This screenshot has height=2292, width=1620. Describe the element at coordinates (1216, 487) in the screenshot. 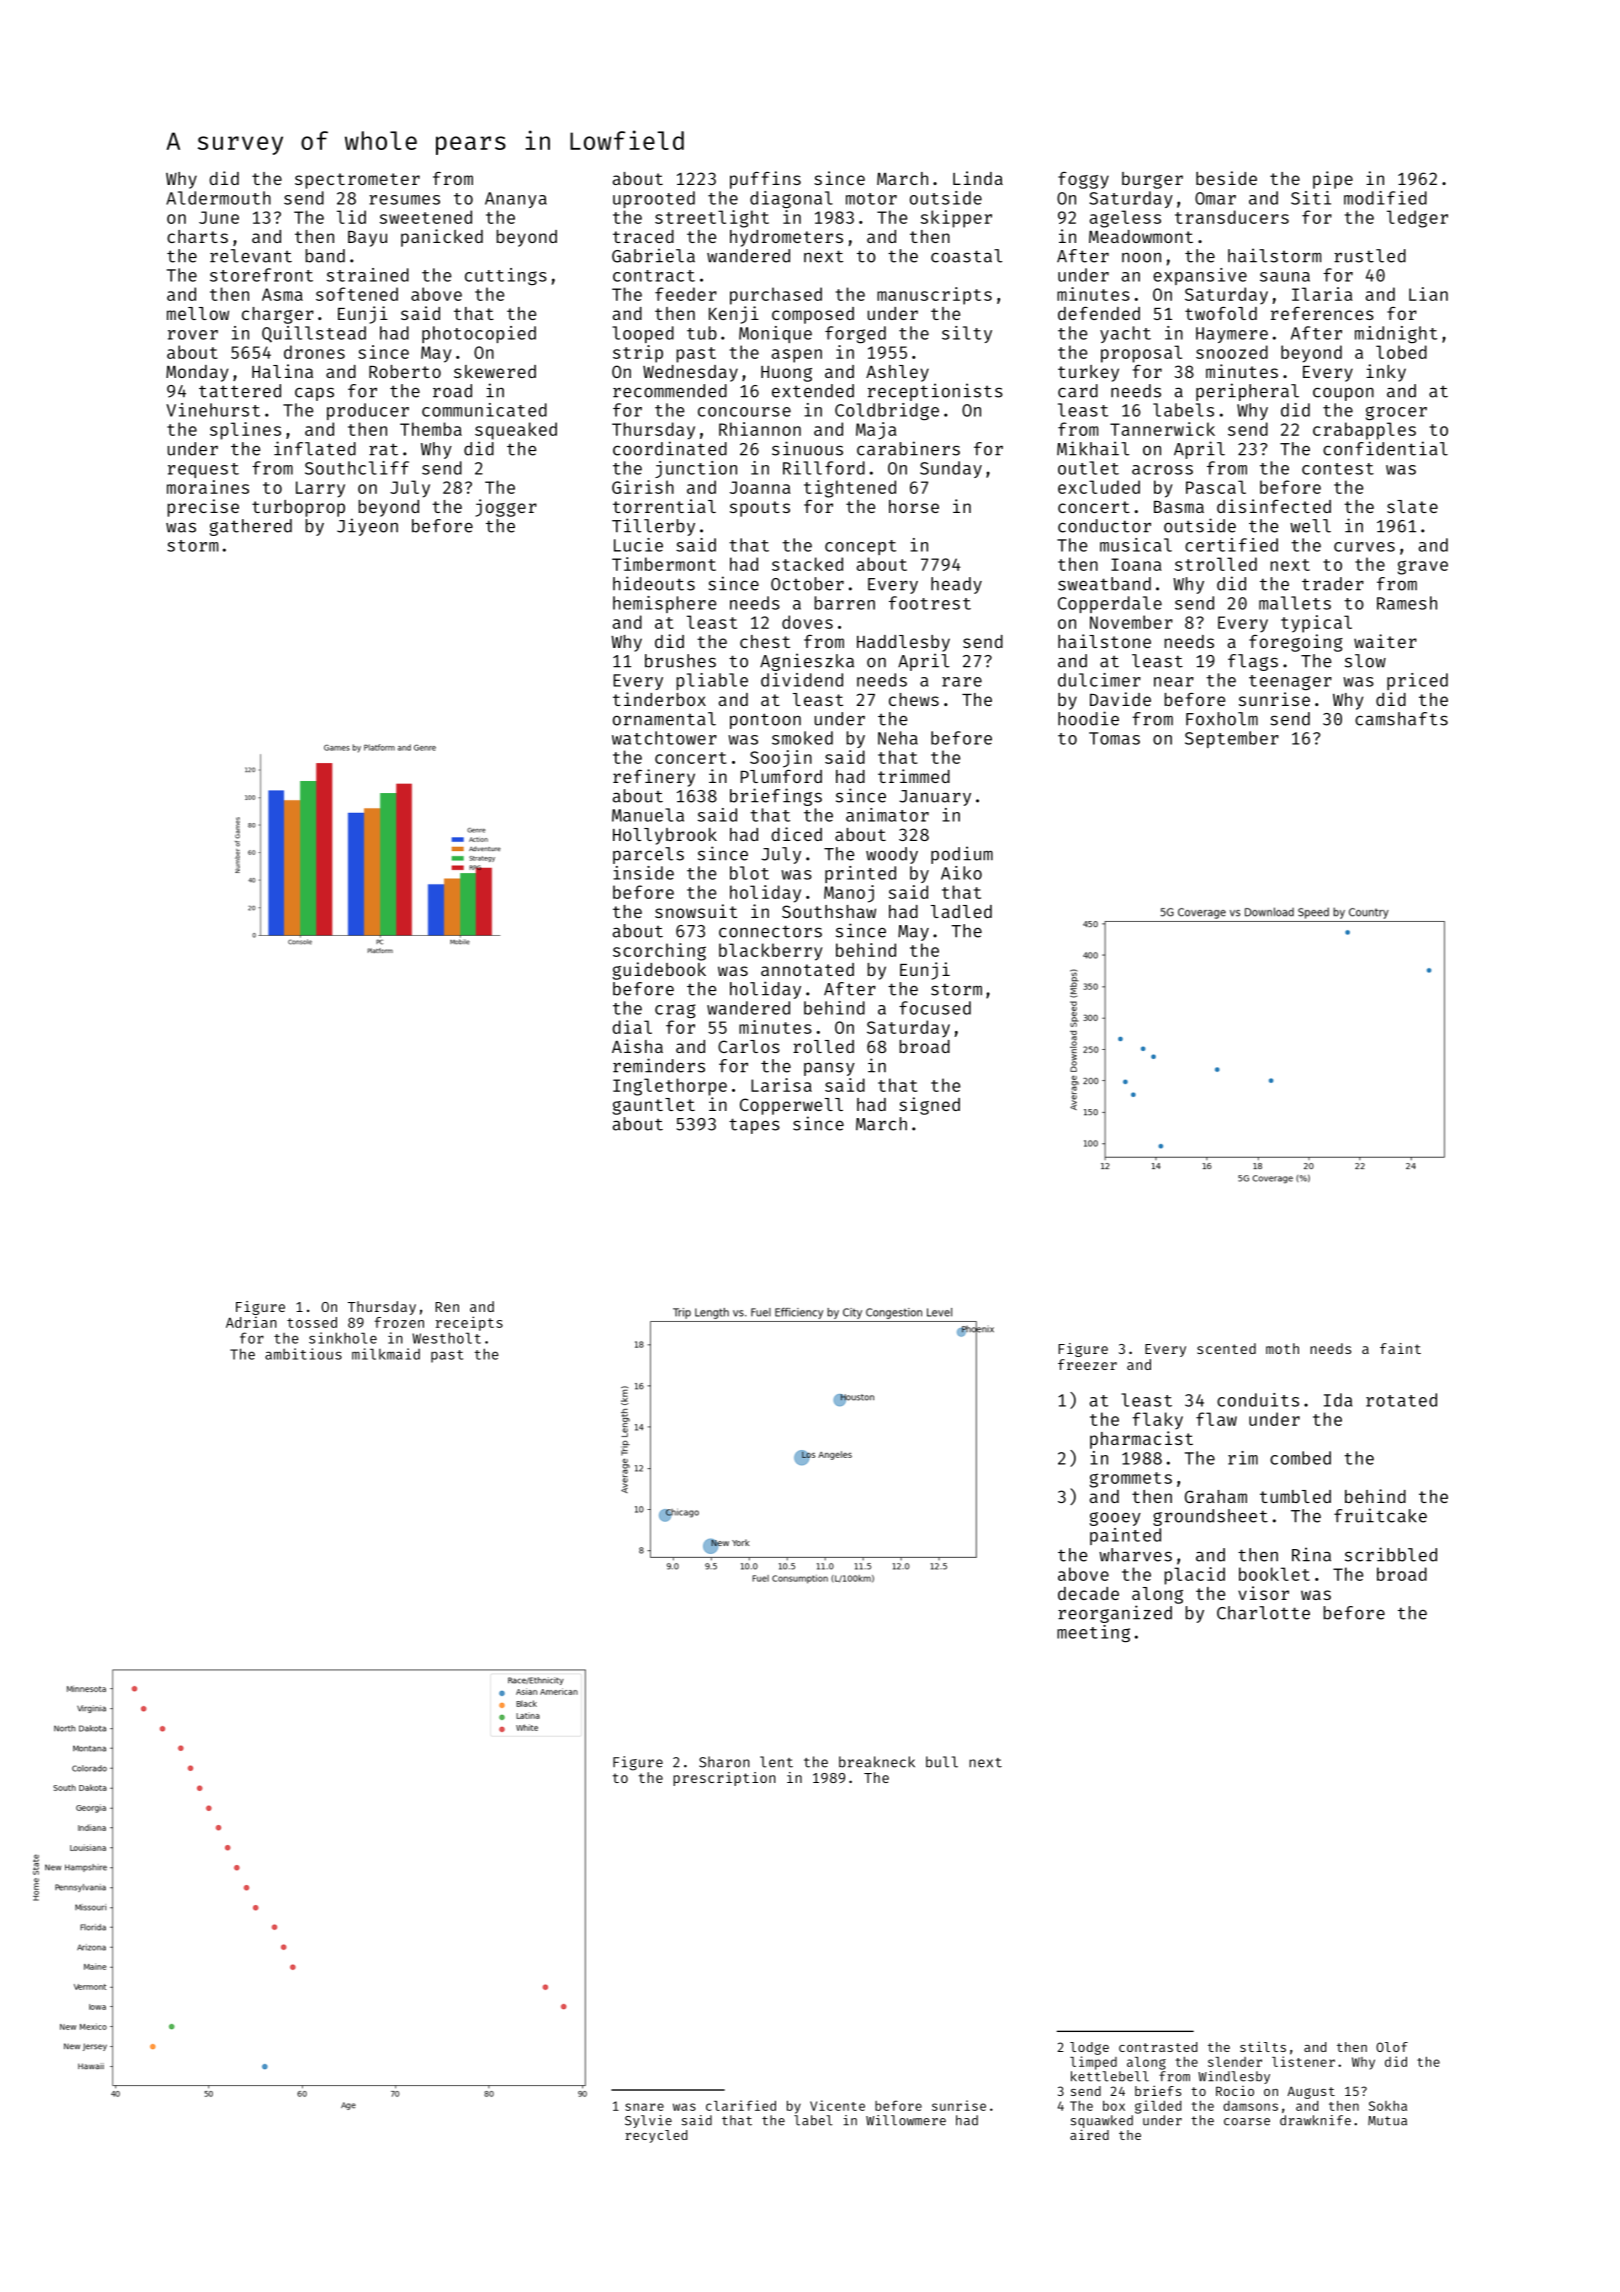

I see `Pascal` at that location.
